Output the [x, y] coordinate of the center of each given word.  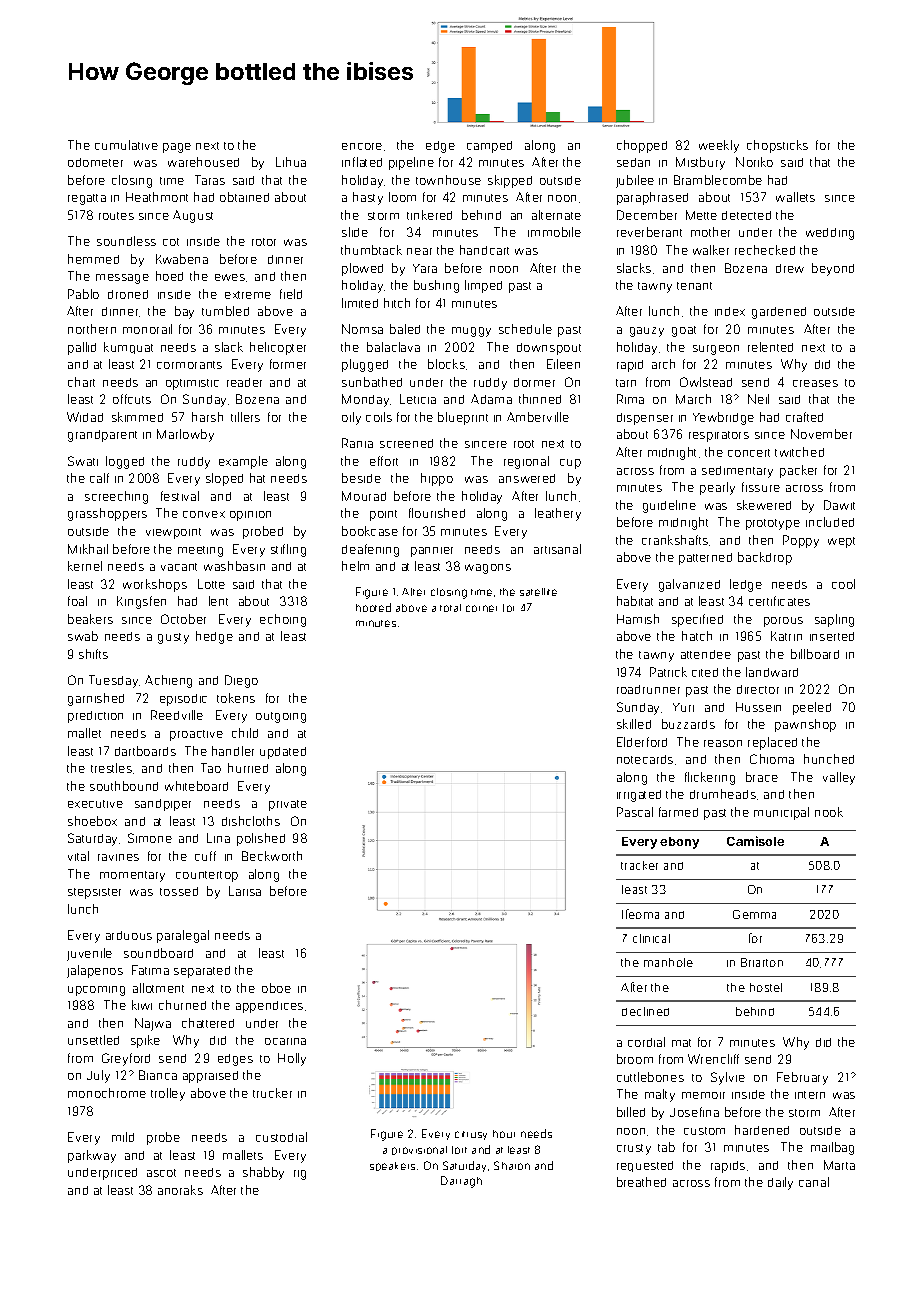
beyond [833, 269]
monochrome [107, 1093]
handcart [484, 250]
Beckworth [272, 856]
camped [489, 147]
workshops [155, 585]
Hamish [638, 619]
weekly [719, 146]
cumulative [126, 145]
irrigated [639, 796]
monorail [147, 329]
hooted [373, 607]
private [288, 805]
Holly [292, 1059]
